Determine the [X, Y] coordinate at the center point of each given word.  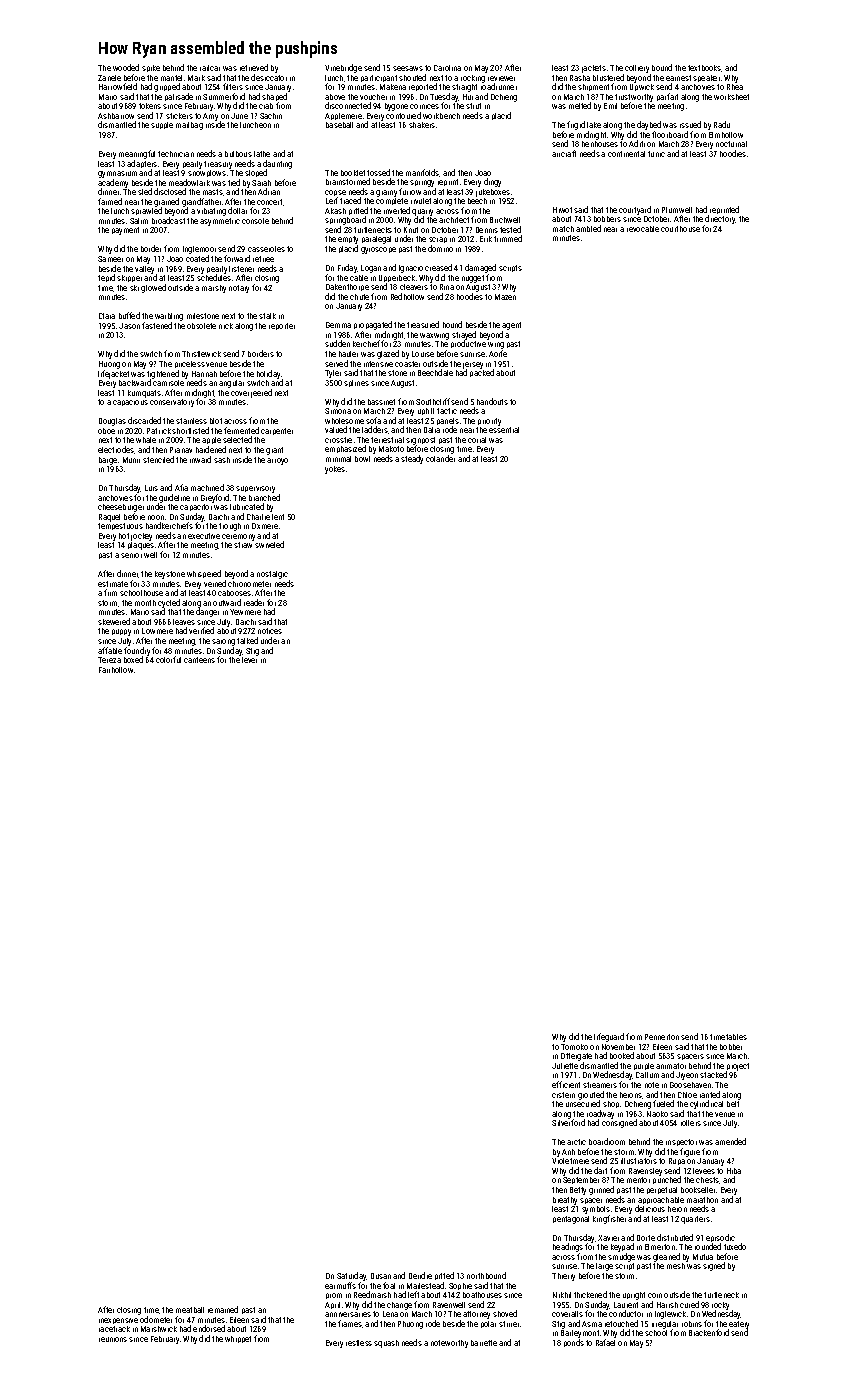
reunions [113, 1339]
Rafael [605, 1342]
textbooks [705, 68]
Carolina [447, 68]
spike [151, 68]
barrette [484, 1343]
